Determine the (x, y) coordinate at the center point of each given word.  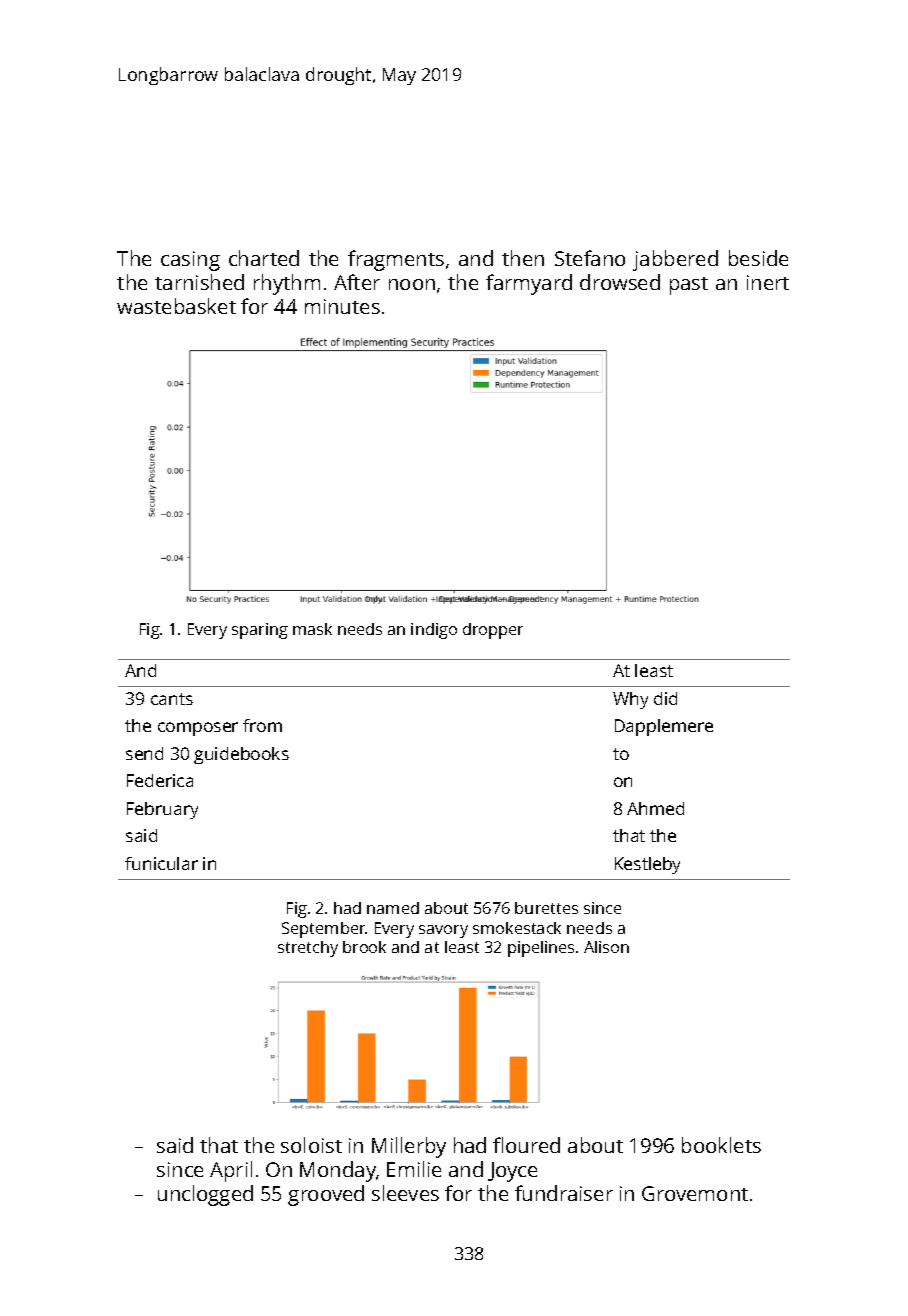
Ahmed (655, 808)
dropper (493, 631)
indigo (434, 631)
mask (312, 629)
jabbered (675, 260)
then (523, 258)
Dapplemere (664, 727)
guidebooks (241, 755)
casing (190, 261)
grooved (326, 1195)
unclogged (205, 1195)
